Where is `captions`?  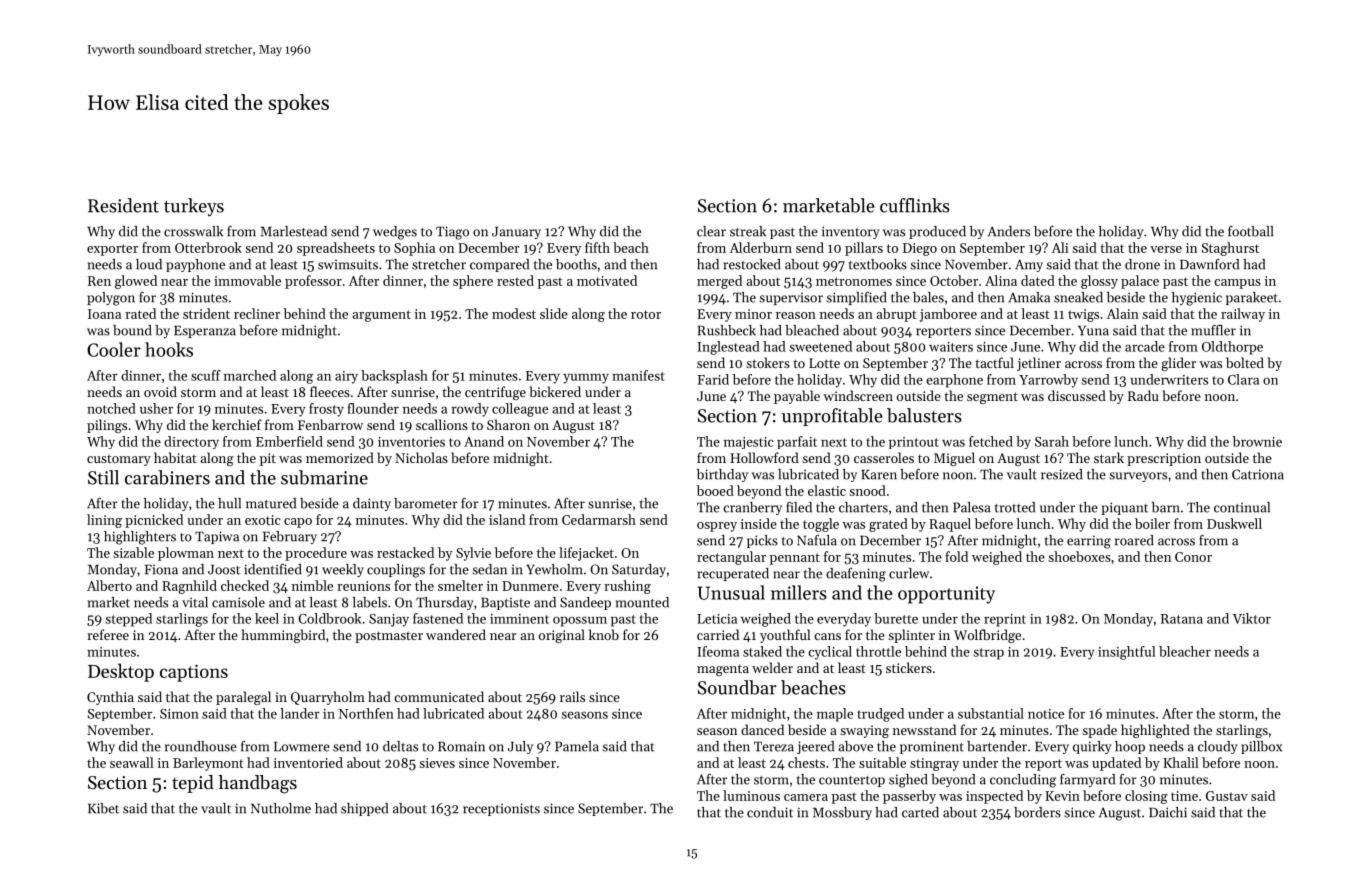 captions is located at coordinates (194, 673).
